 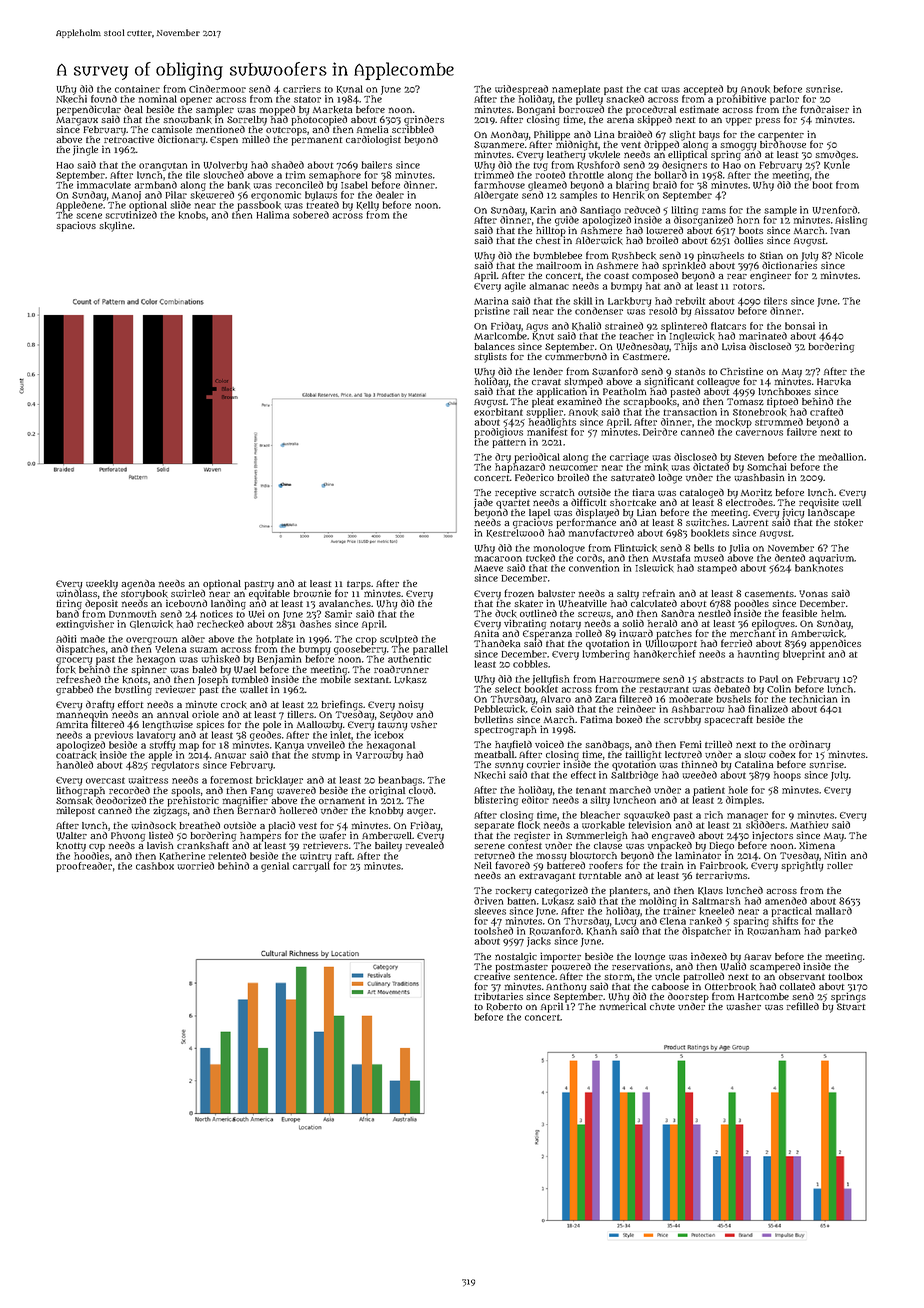 I want to click on Haruka, so click(x=834, y=382).
